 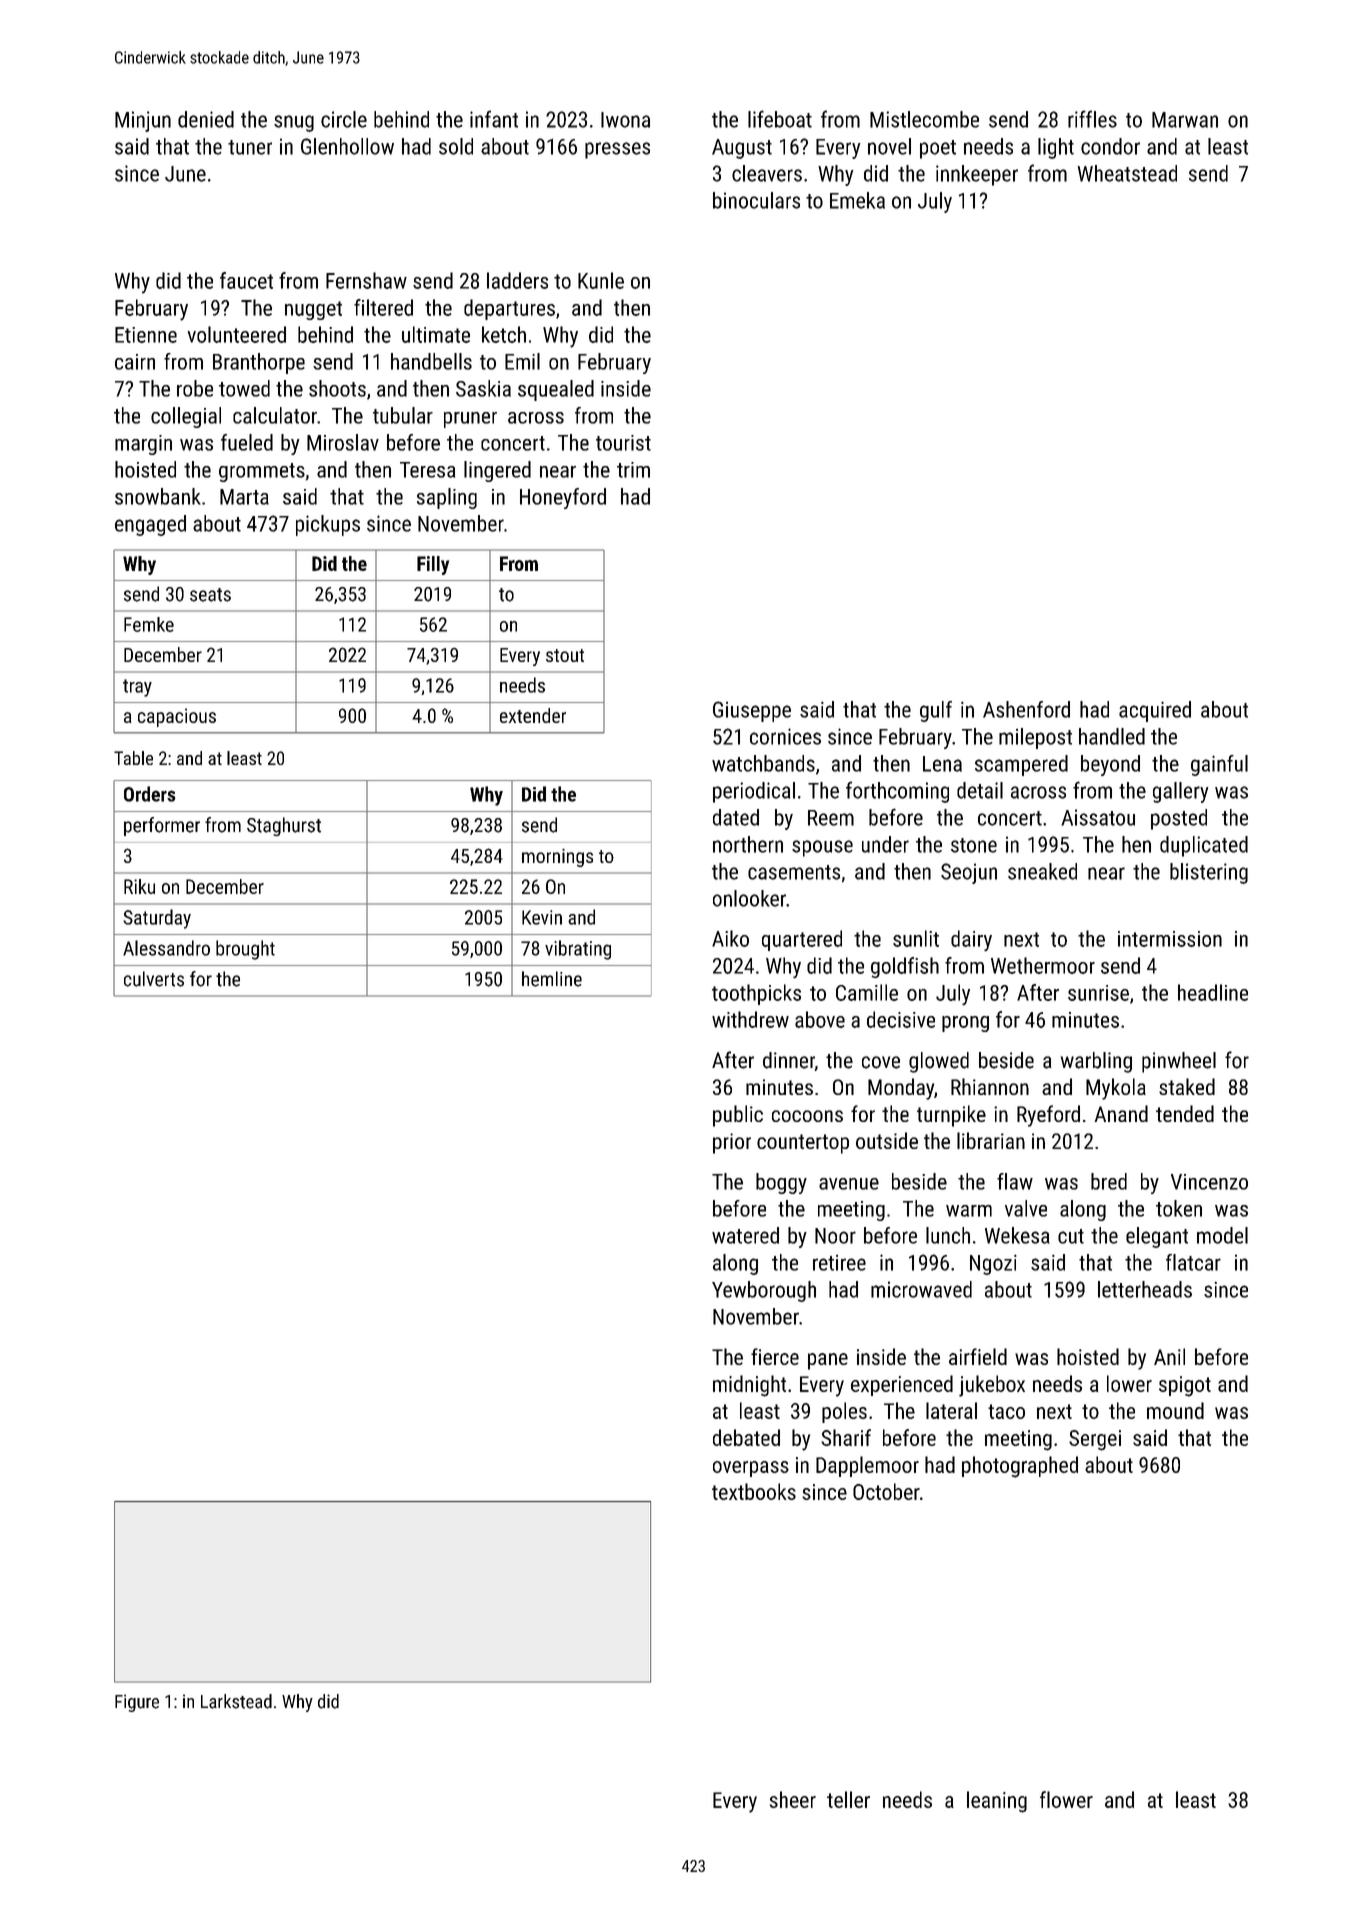 I want to click on Aiko, so click(x=730, y=938).
